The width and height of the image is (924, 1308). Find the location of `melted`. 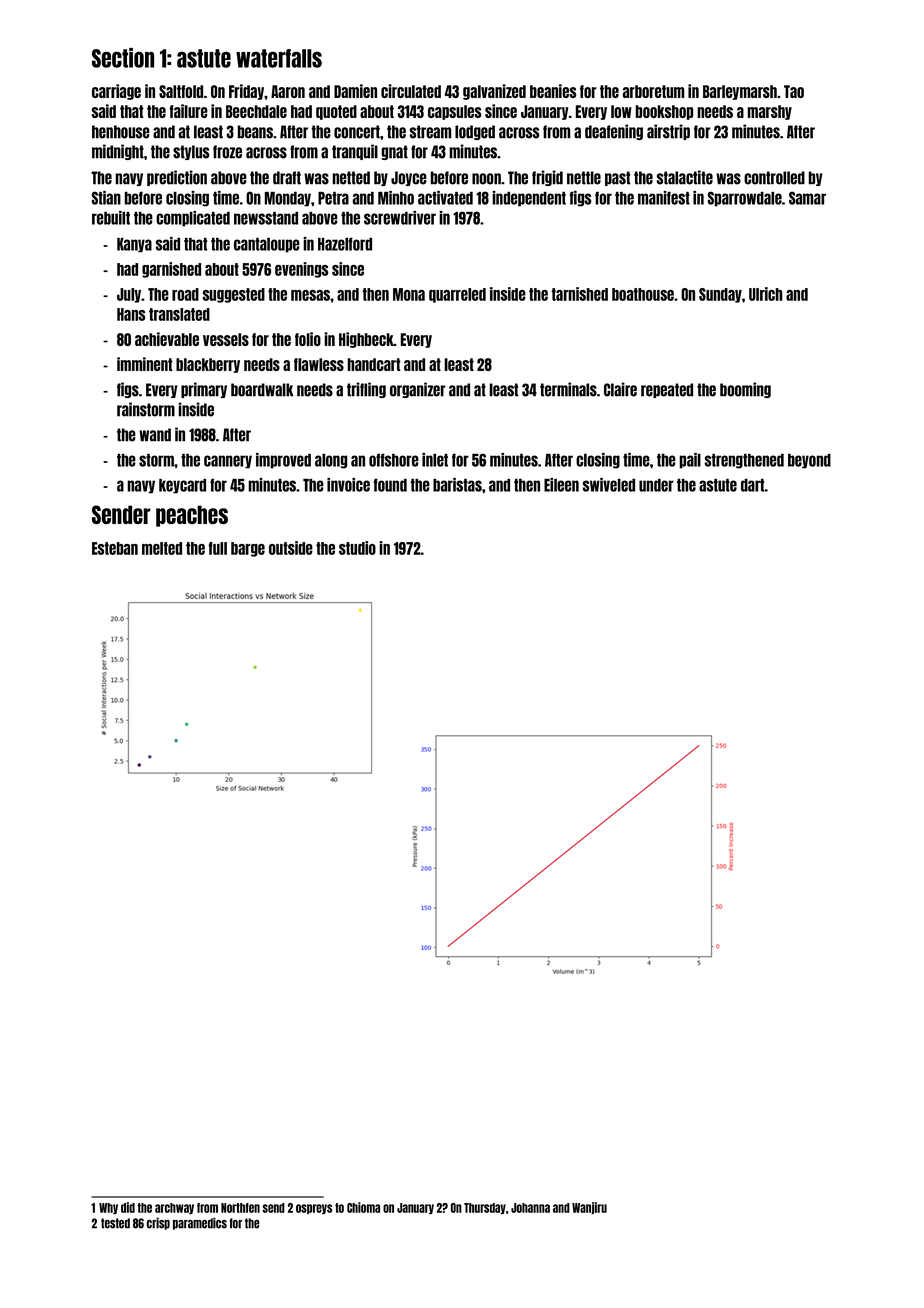

melted is located at coordinates (162, 548).
